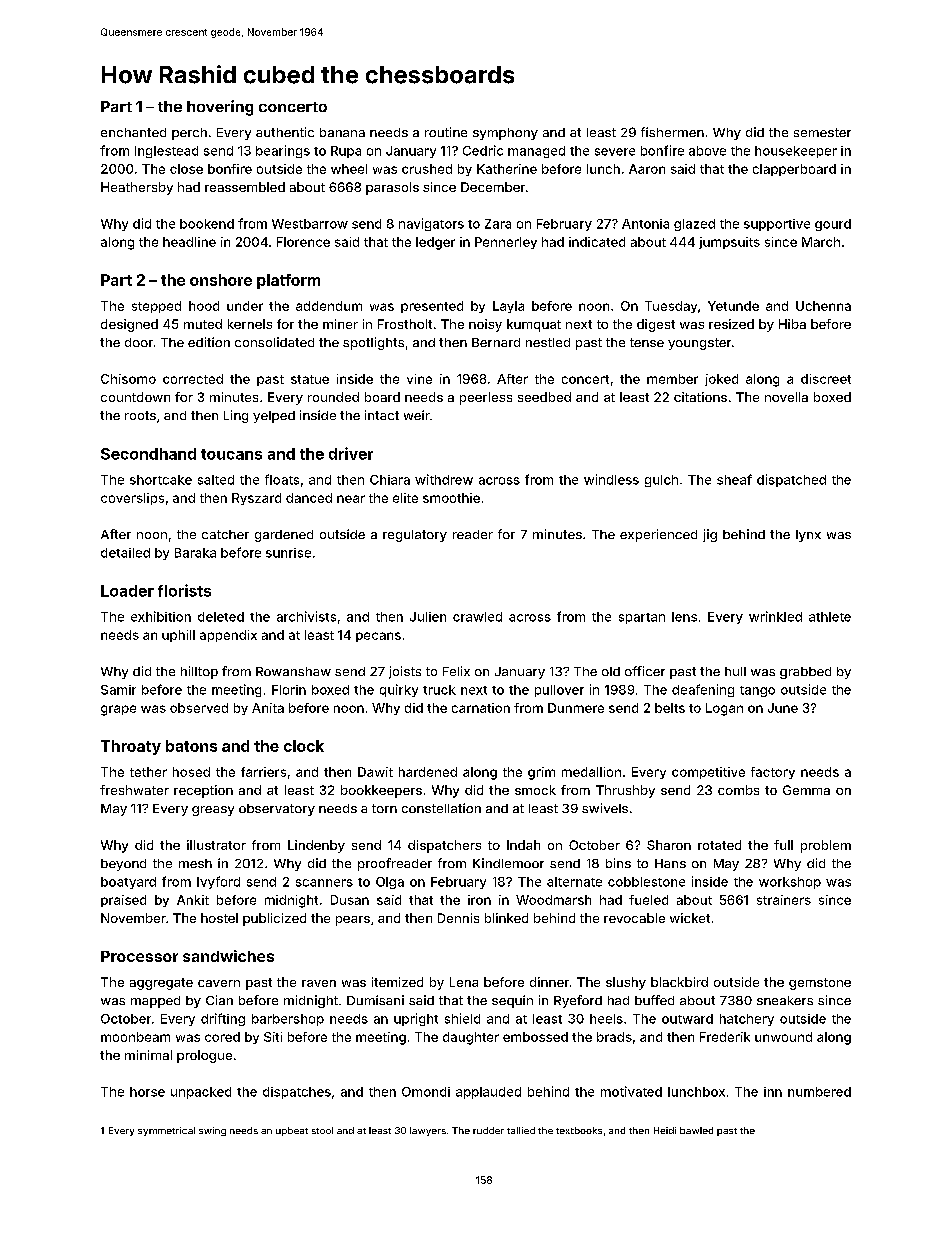  Describe the element at coordinates (444, 846) in the screenshot. I see `dispatchers` at that location.
